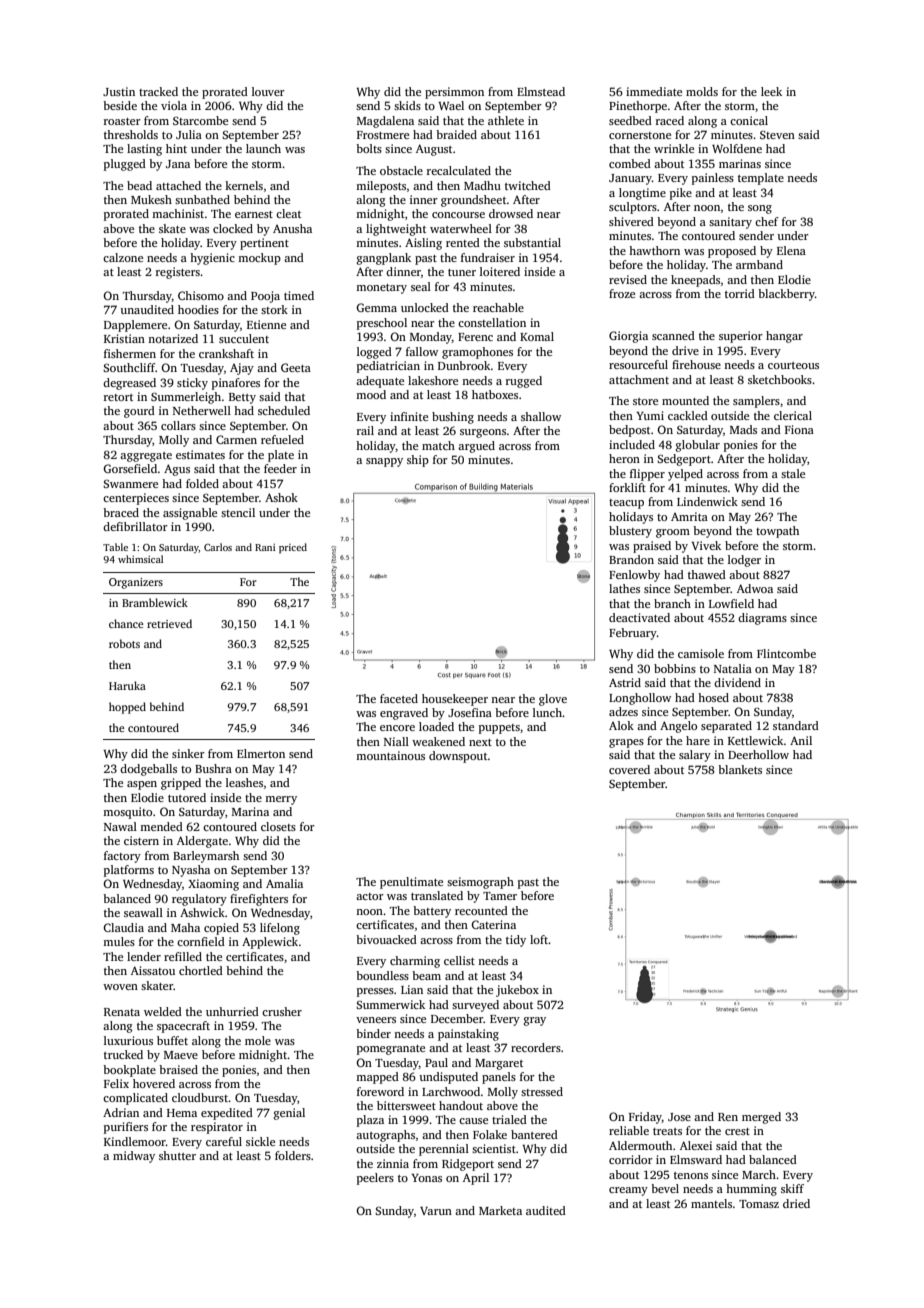 The image size is (924, 1308). I want to click on faceted, so click(399, 698).
